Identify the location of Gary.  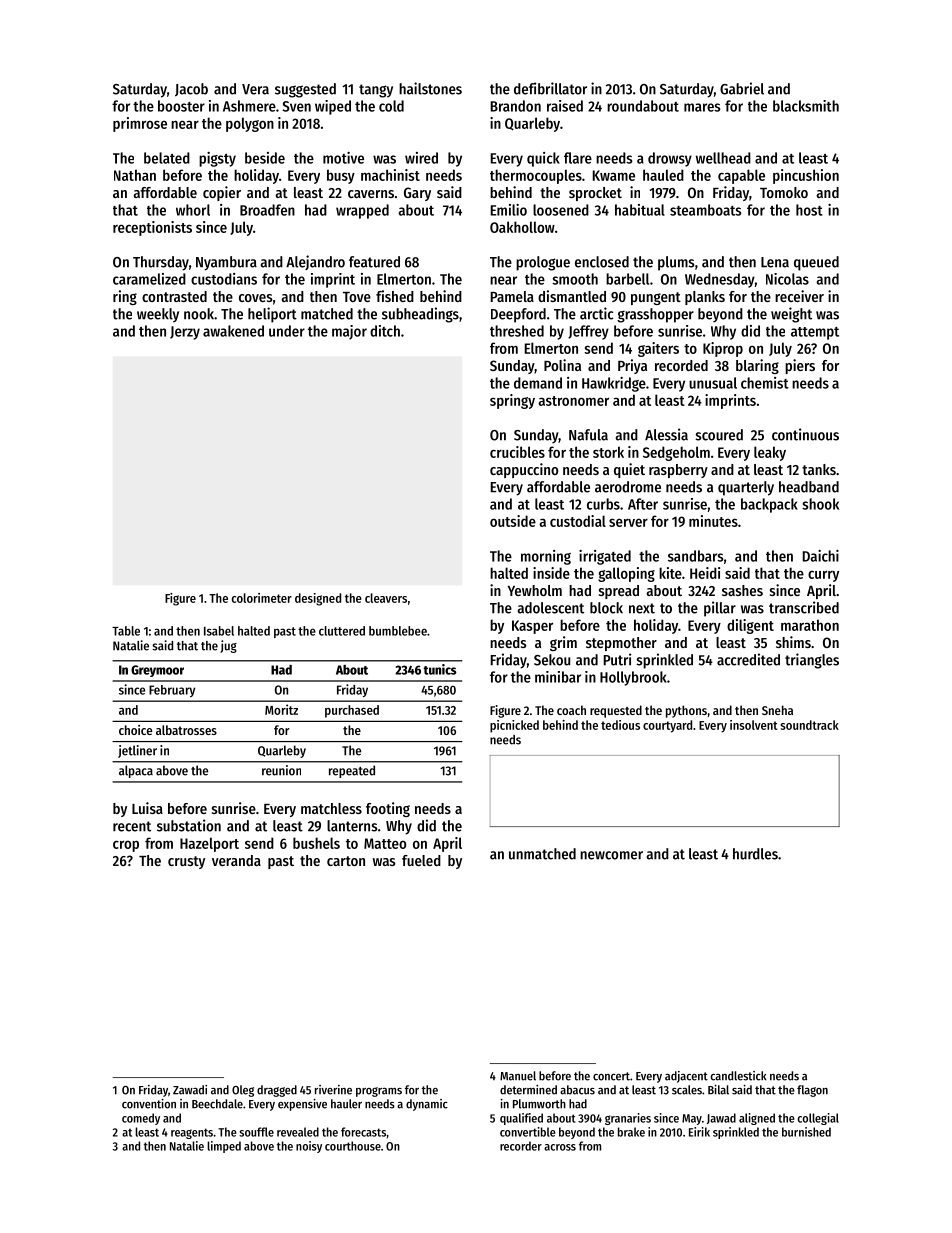
(417, 194).
